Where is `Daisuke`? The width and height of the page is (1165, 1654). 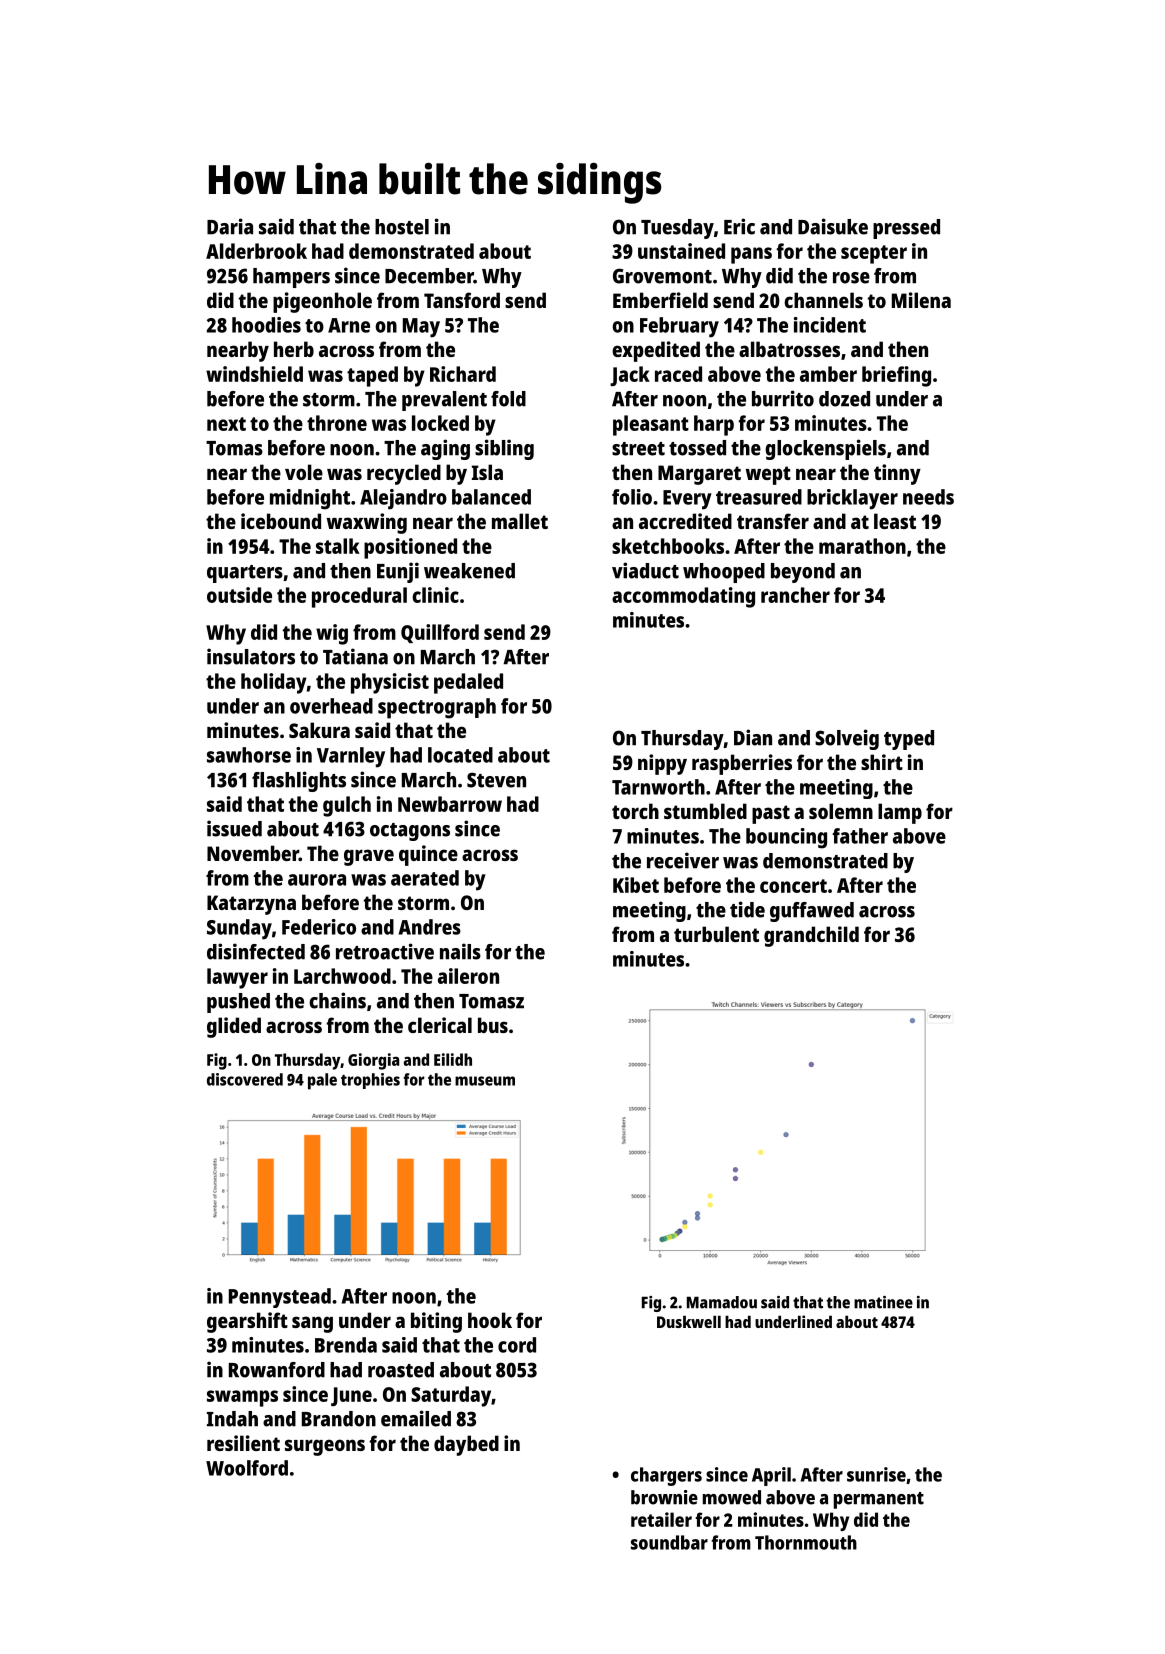
Daisuke is located at coordinates (833, 226).
